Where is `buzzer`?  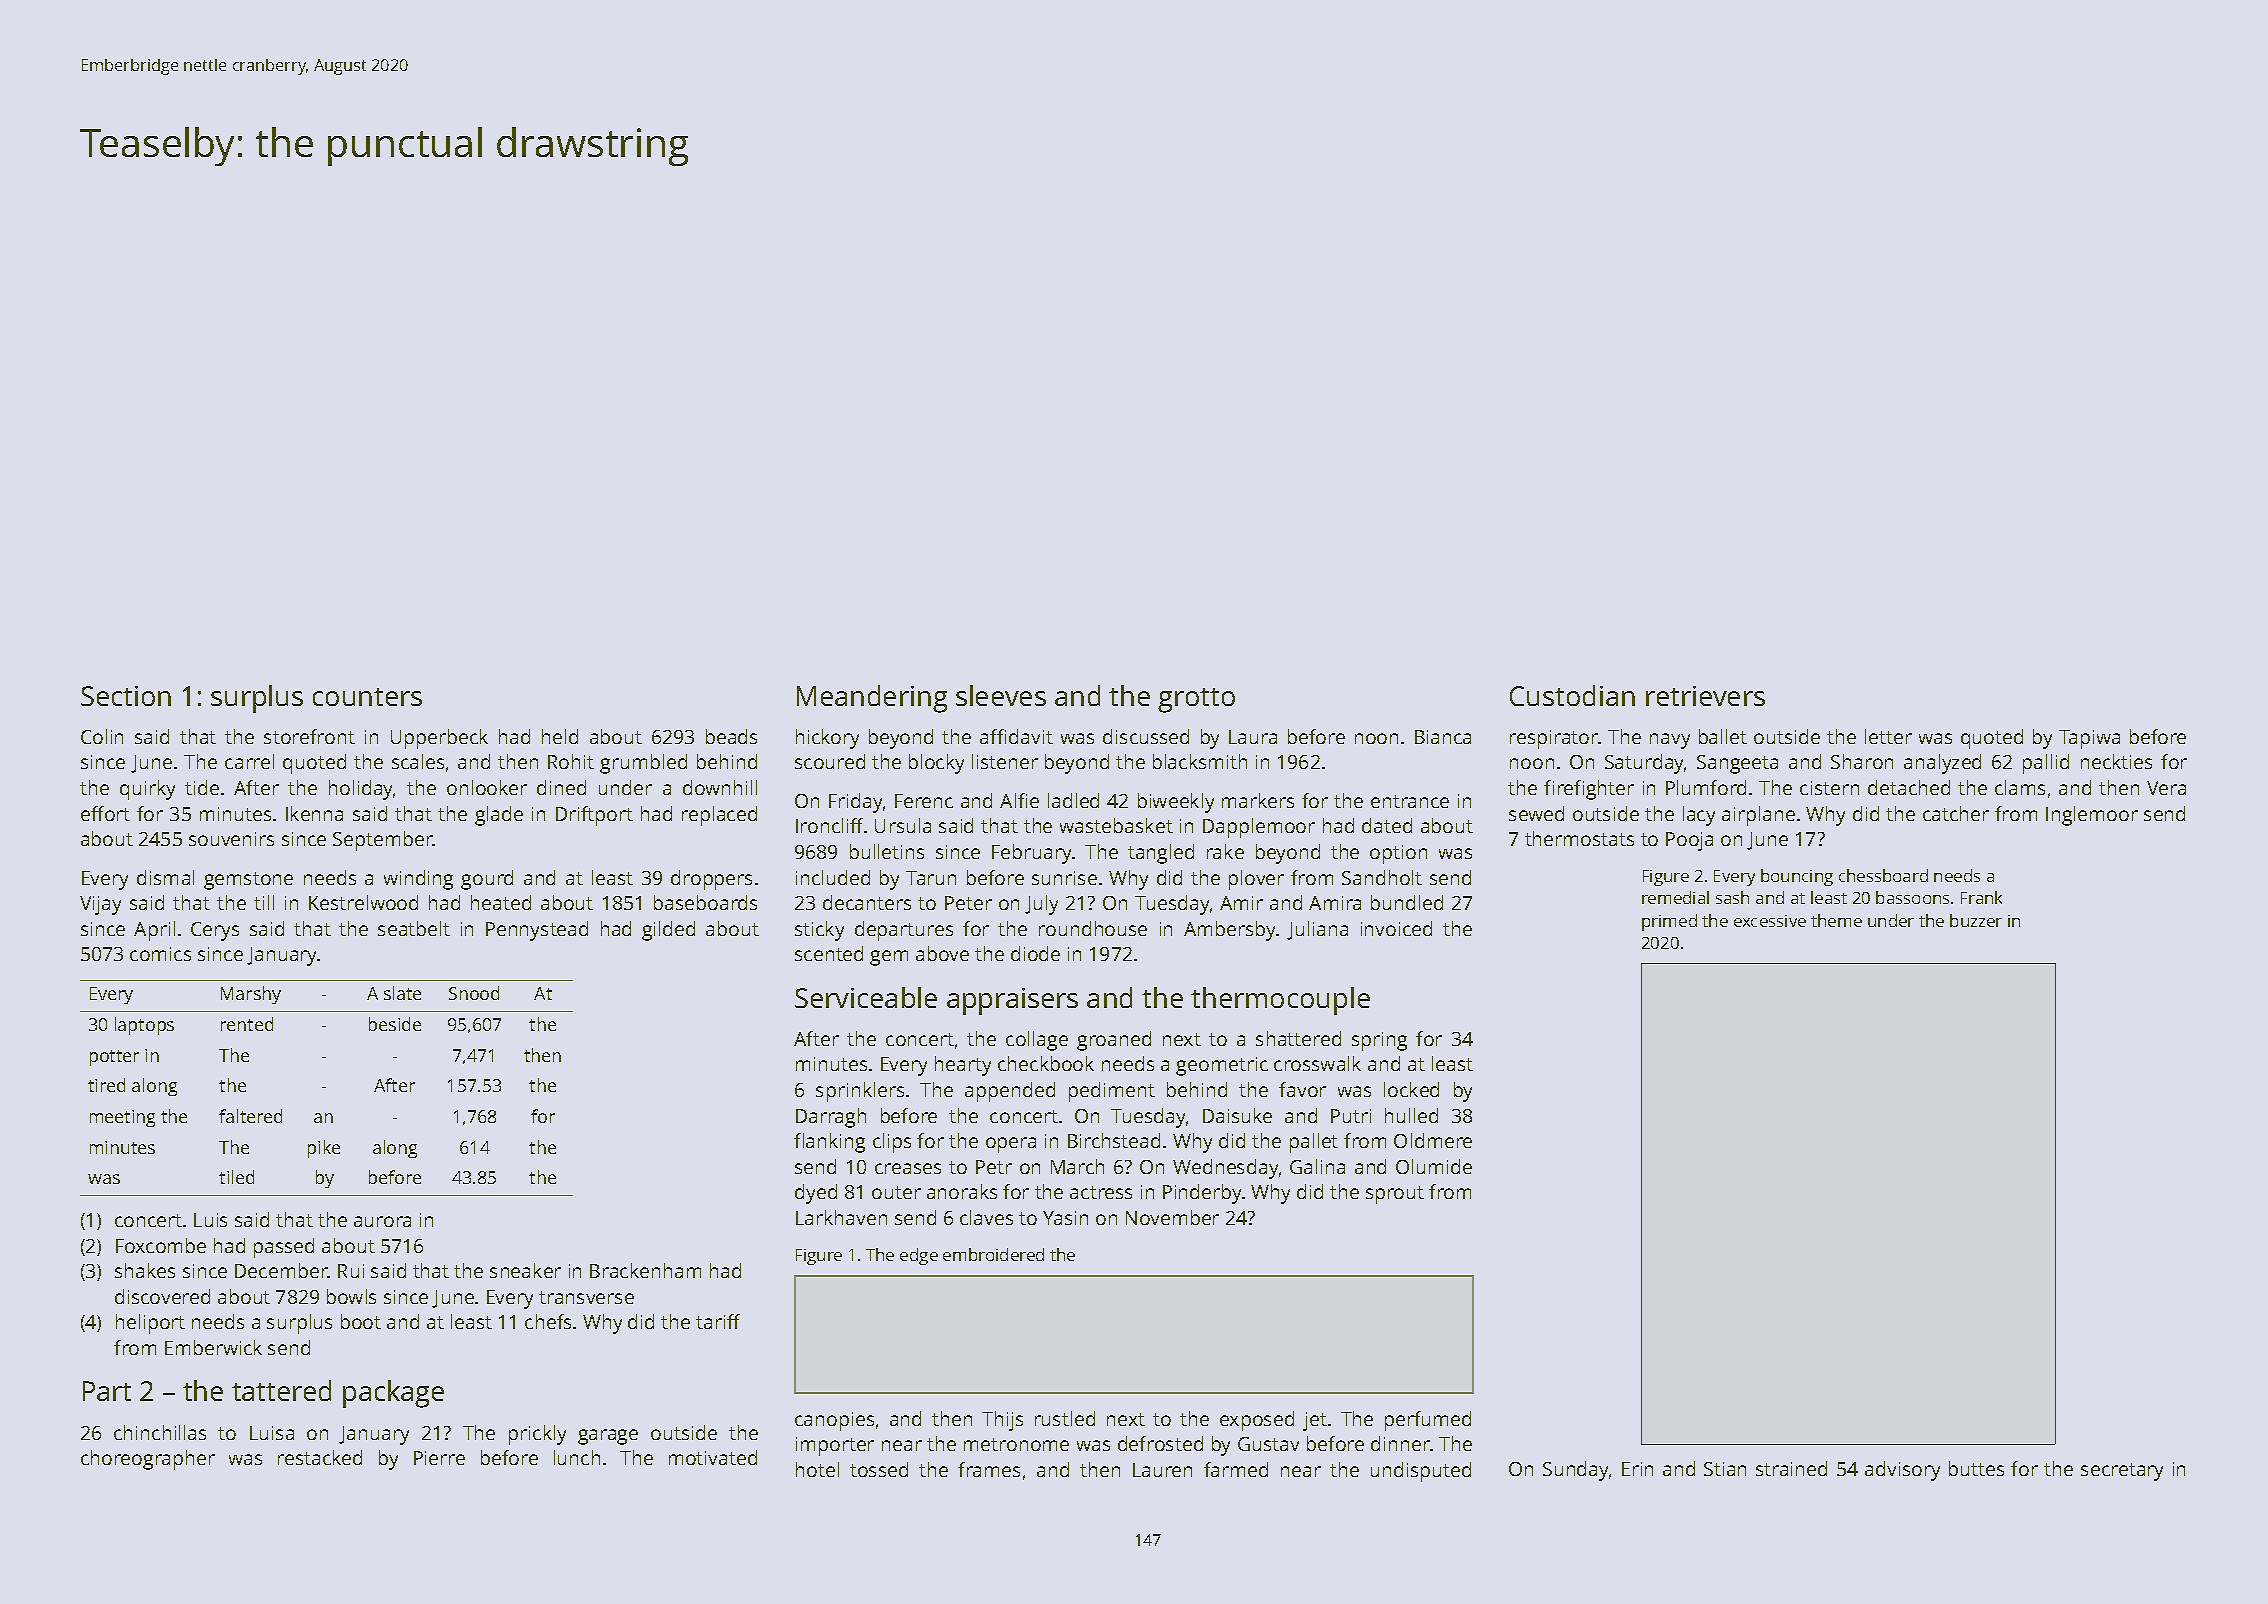
buzzer is located at coordinates (1976, 920).
